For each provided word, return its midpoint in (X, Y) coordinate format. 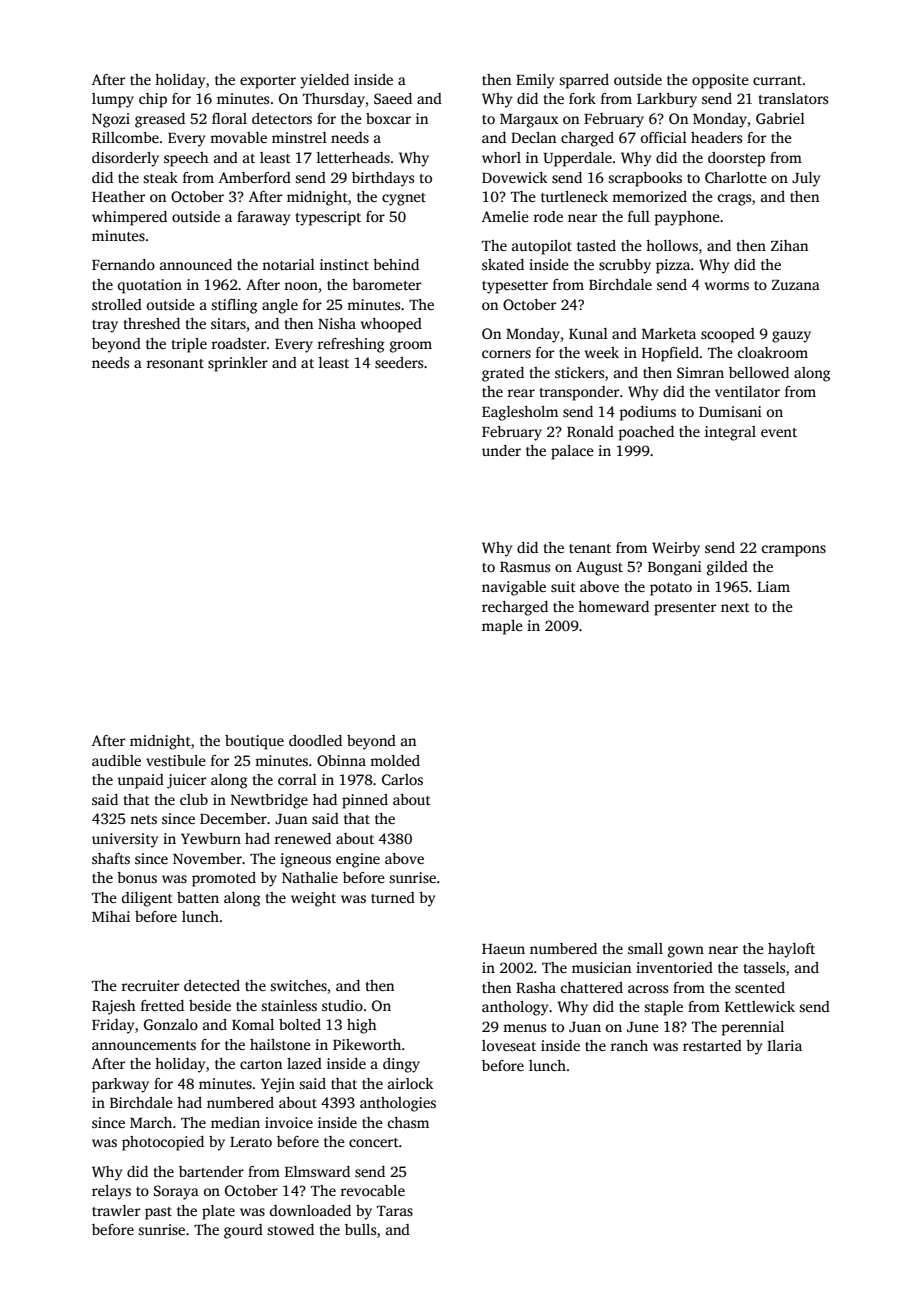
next (735, 607)
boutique (254, 742)
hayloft (791, 950)
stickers (579, 372)
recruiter (150, 985)
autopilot (542, 247)
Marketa (669, 333)
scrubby (625, 266)
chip (153, 100)
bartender (211, 1171)
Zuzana (796, 285)
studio (342, 1005)
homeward (613, 606)
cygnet (404, 199)
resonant (175, 363)
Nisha (337, 323)
